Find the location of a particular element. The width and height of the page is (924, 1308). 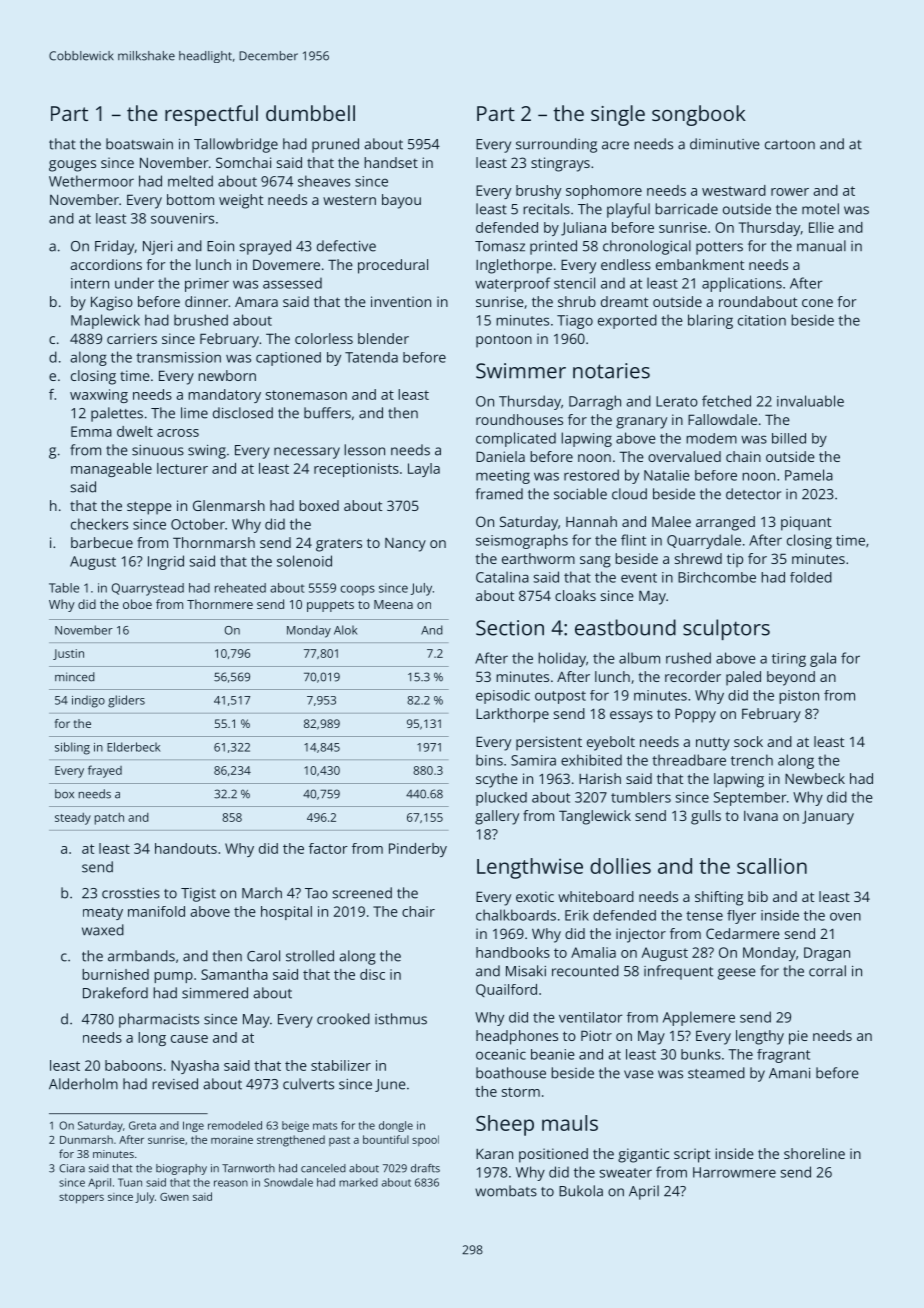

invention is located at coordinates (401, 301).
